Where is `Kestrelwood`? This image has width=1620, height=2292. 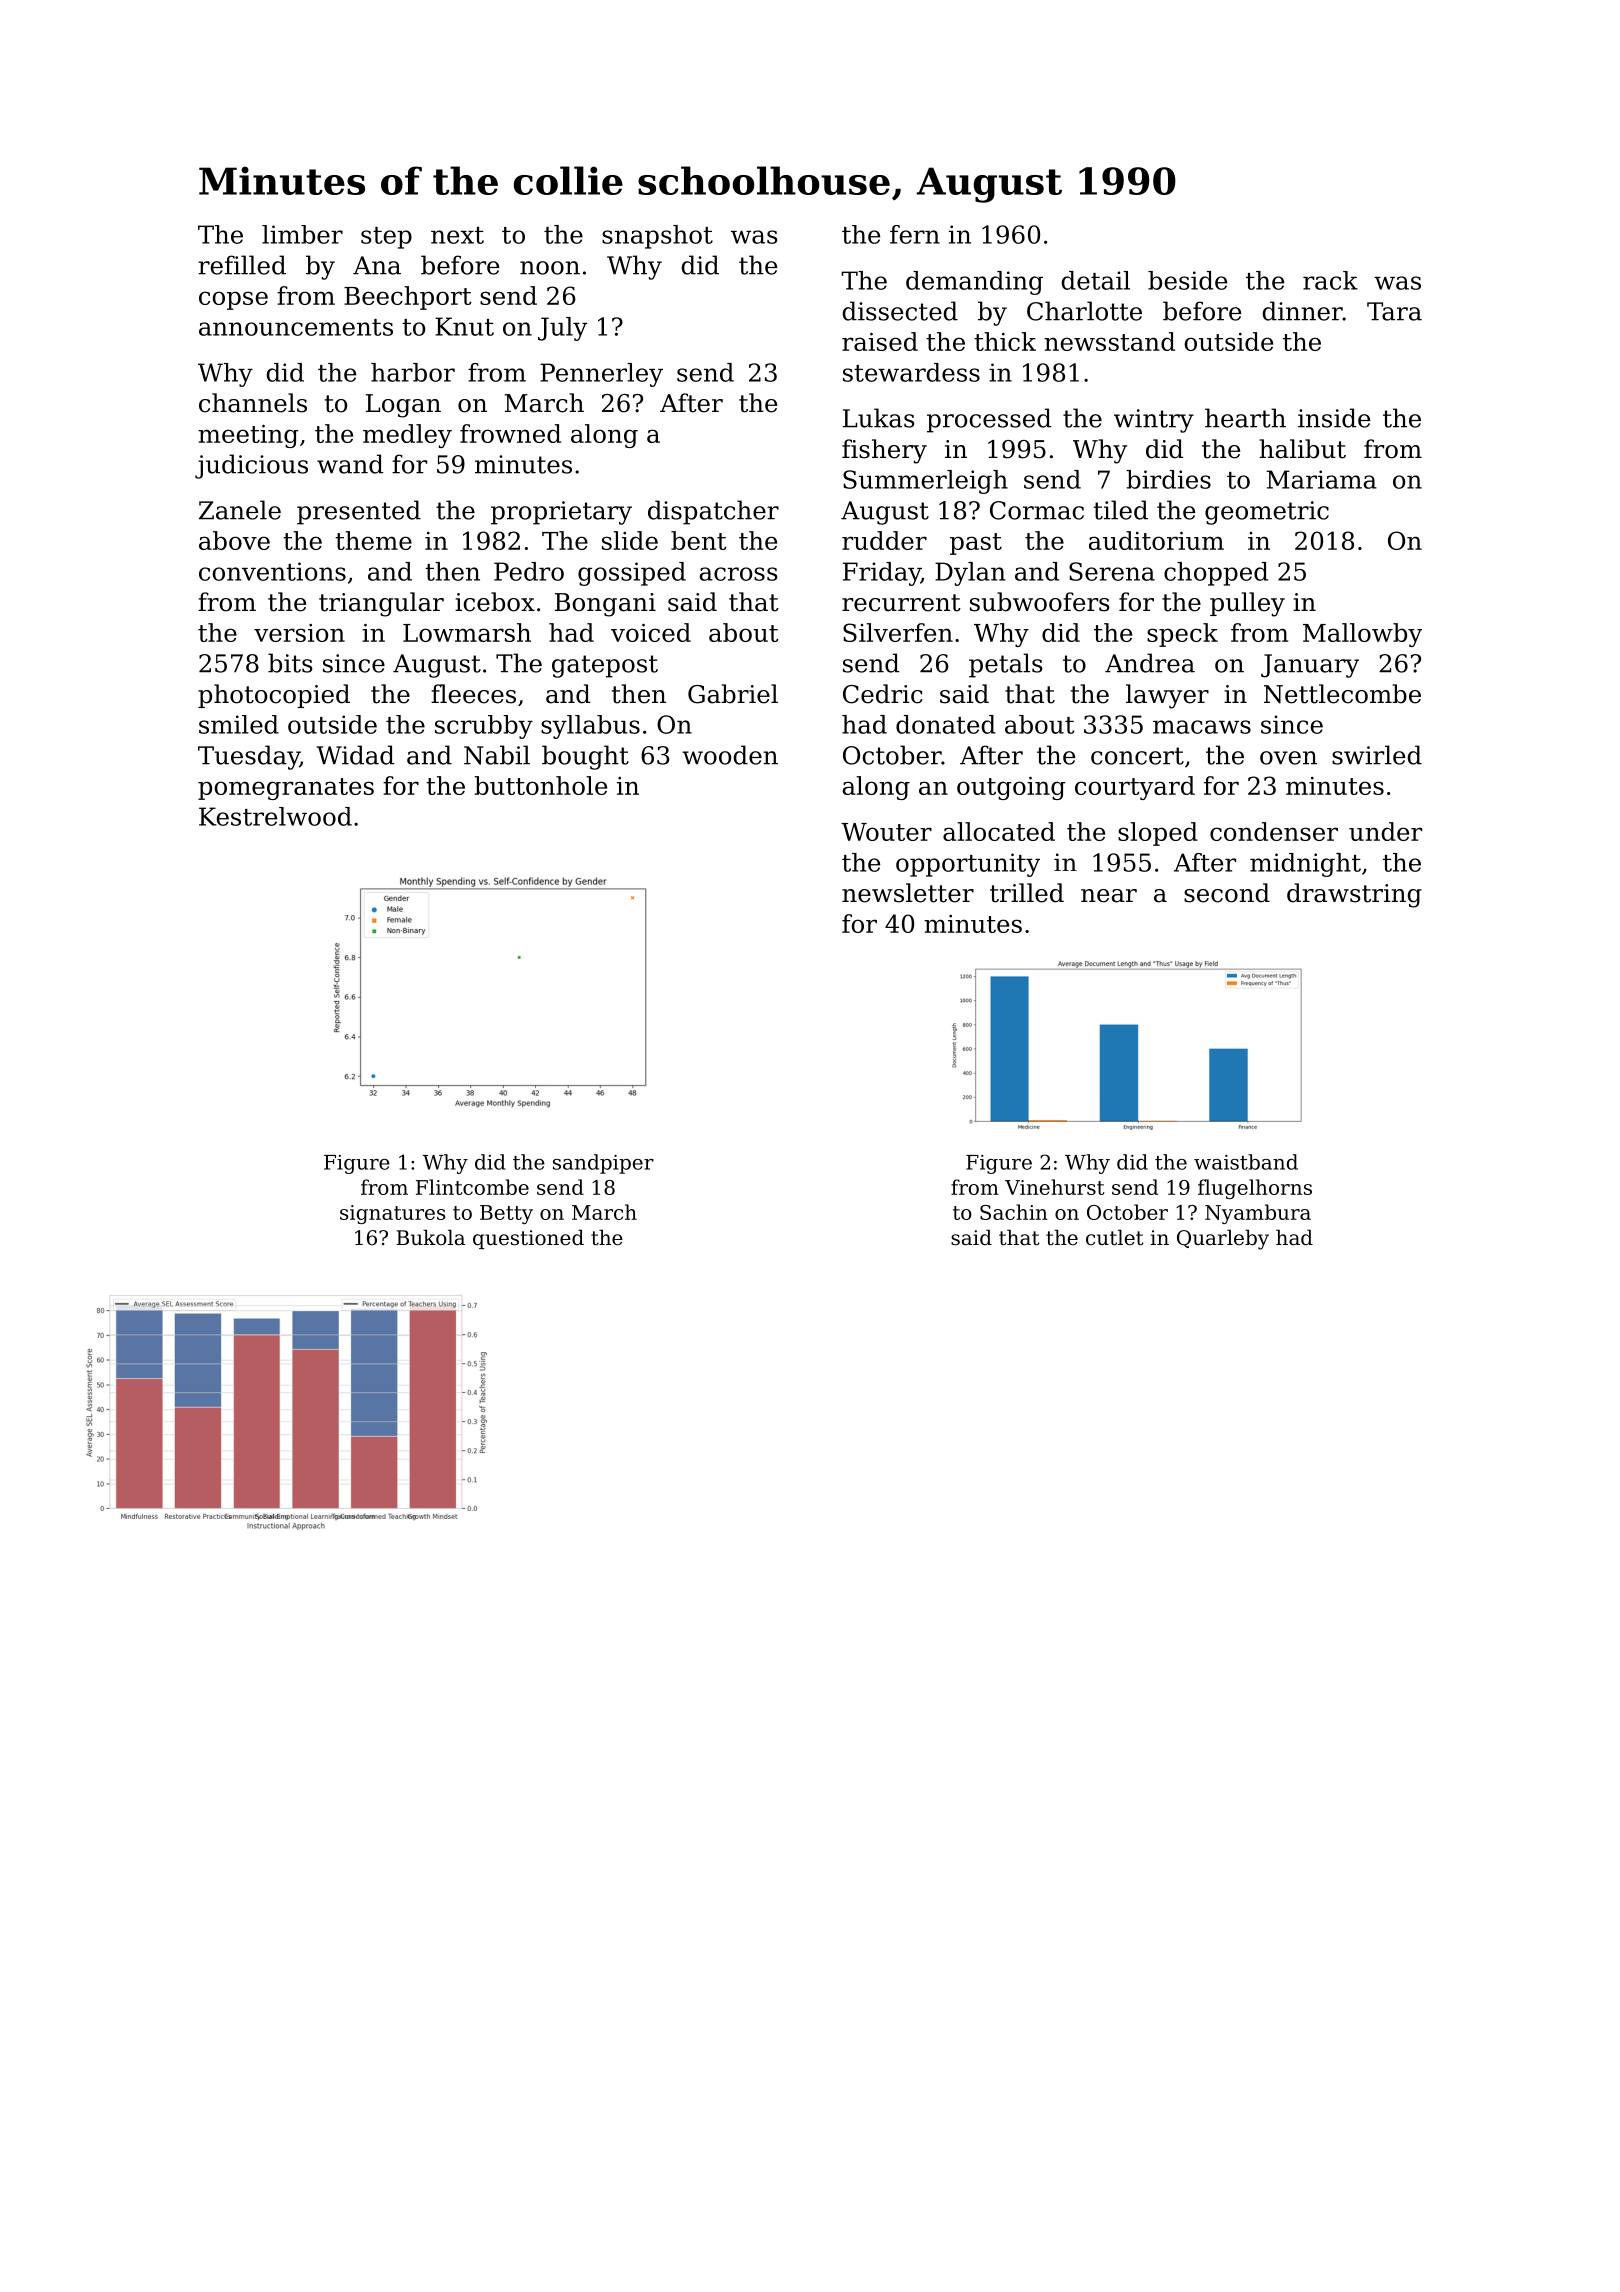
Kestrelwood is located at coordinates (275, 816).
